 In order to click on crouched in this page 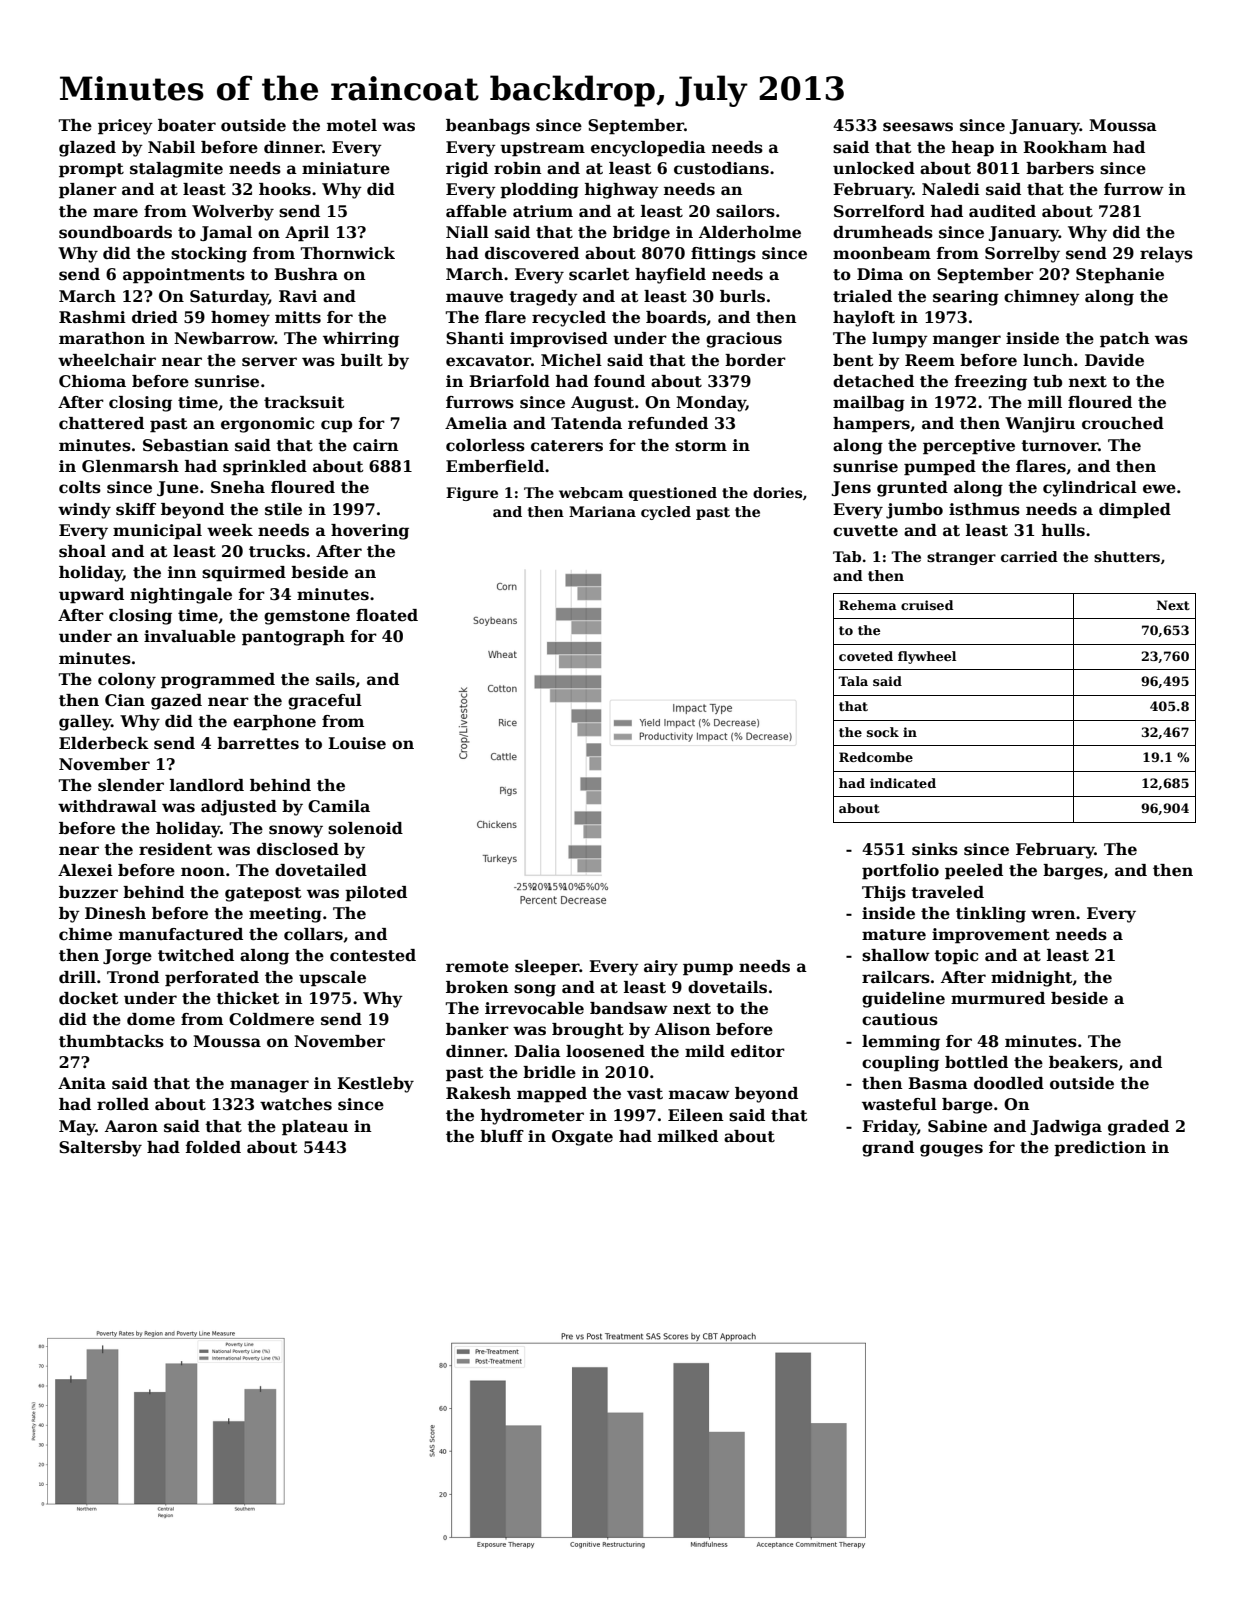, I will do `click(1123, 423)`.
